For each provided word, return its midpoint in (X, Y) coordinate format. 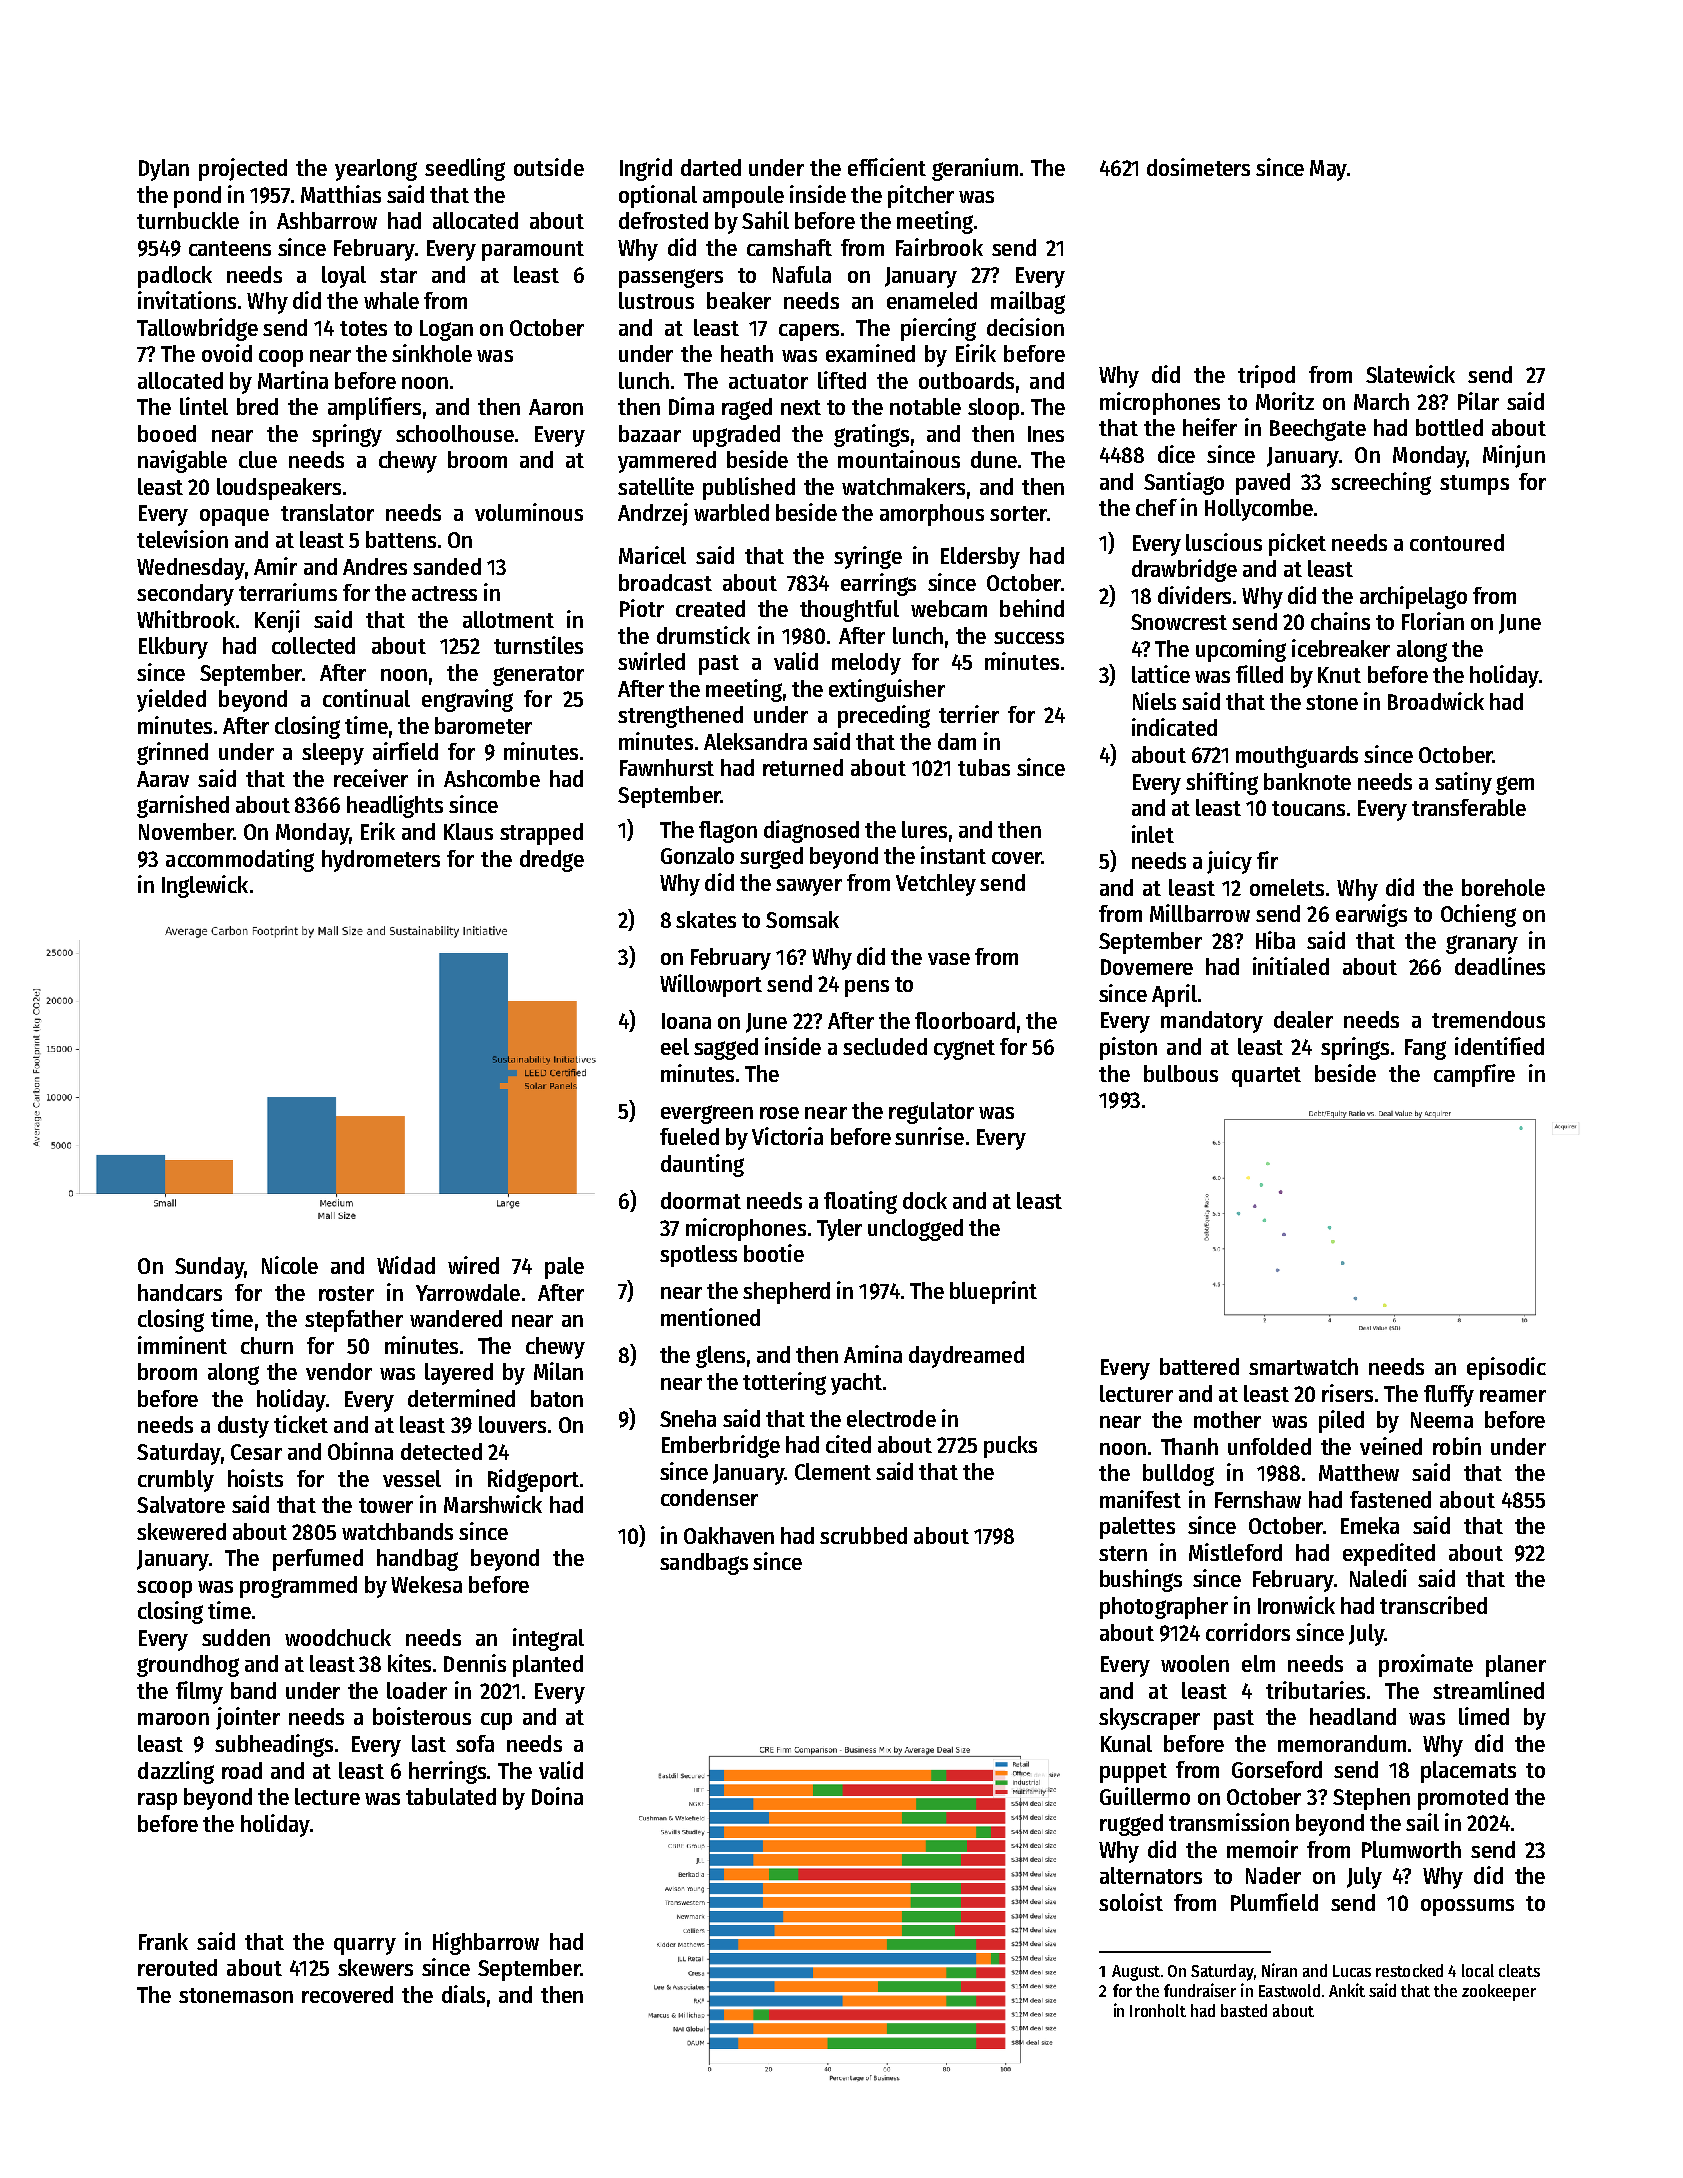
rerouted (177, 1967)
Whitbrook (186, 619)
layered (459, 1374)
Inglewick (205, 886)
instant (953, 855)
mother (1227, 1419)
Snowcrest (1179, 622)
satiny (1463, 783)
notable (925, 406)
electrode (891, 1418)
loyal (344, 277)
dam (957, 741)
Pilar (1478, 401)
